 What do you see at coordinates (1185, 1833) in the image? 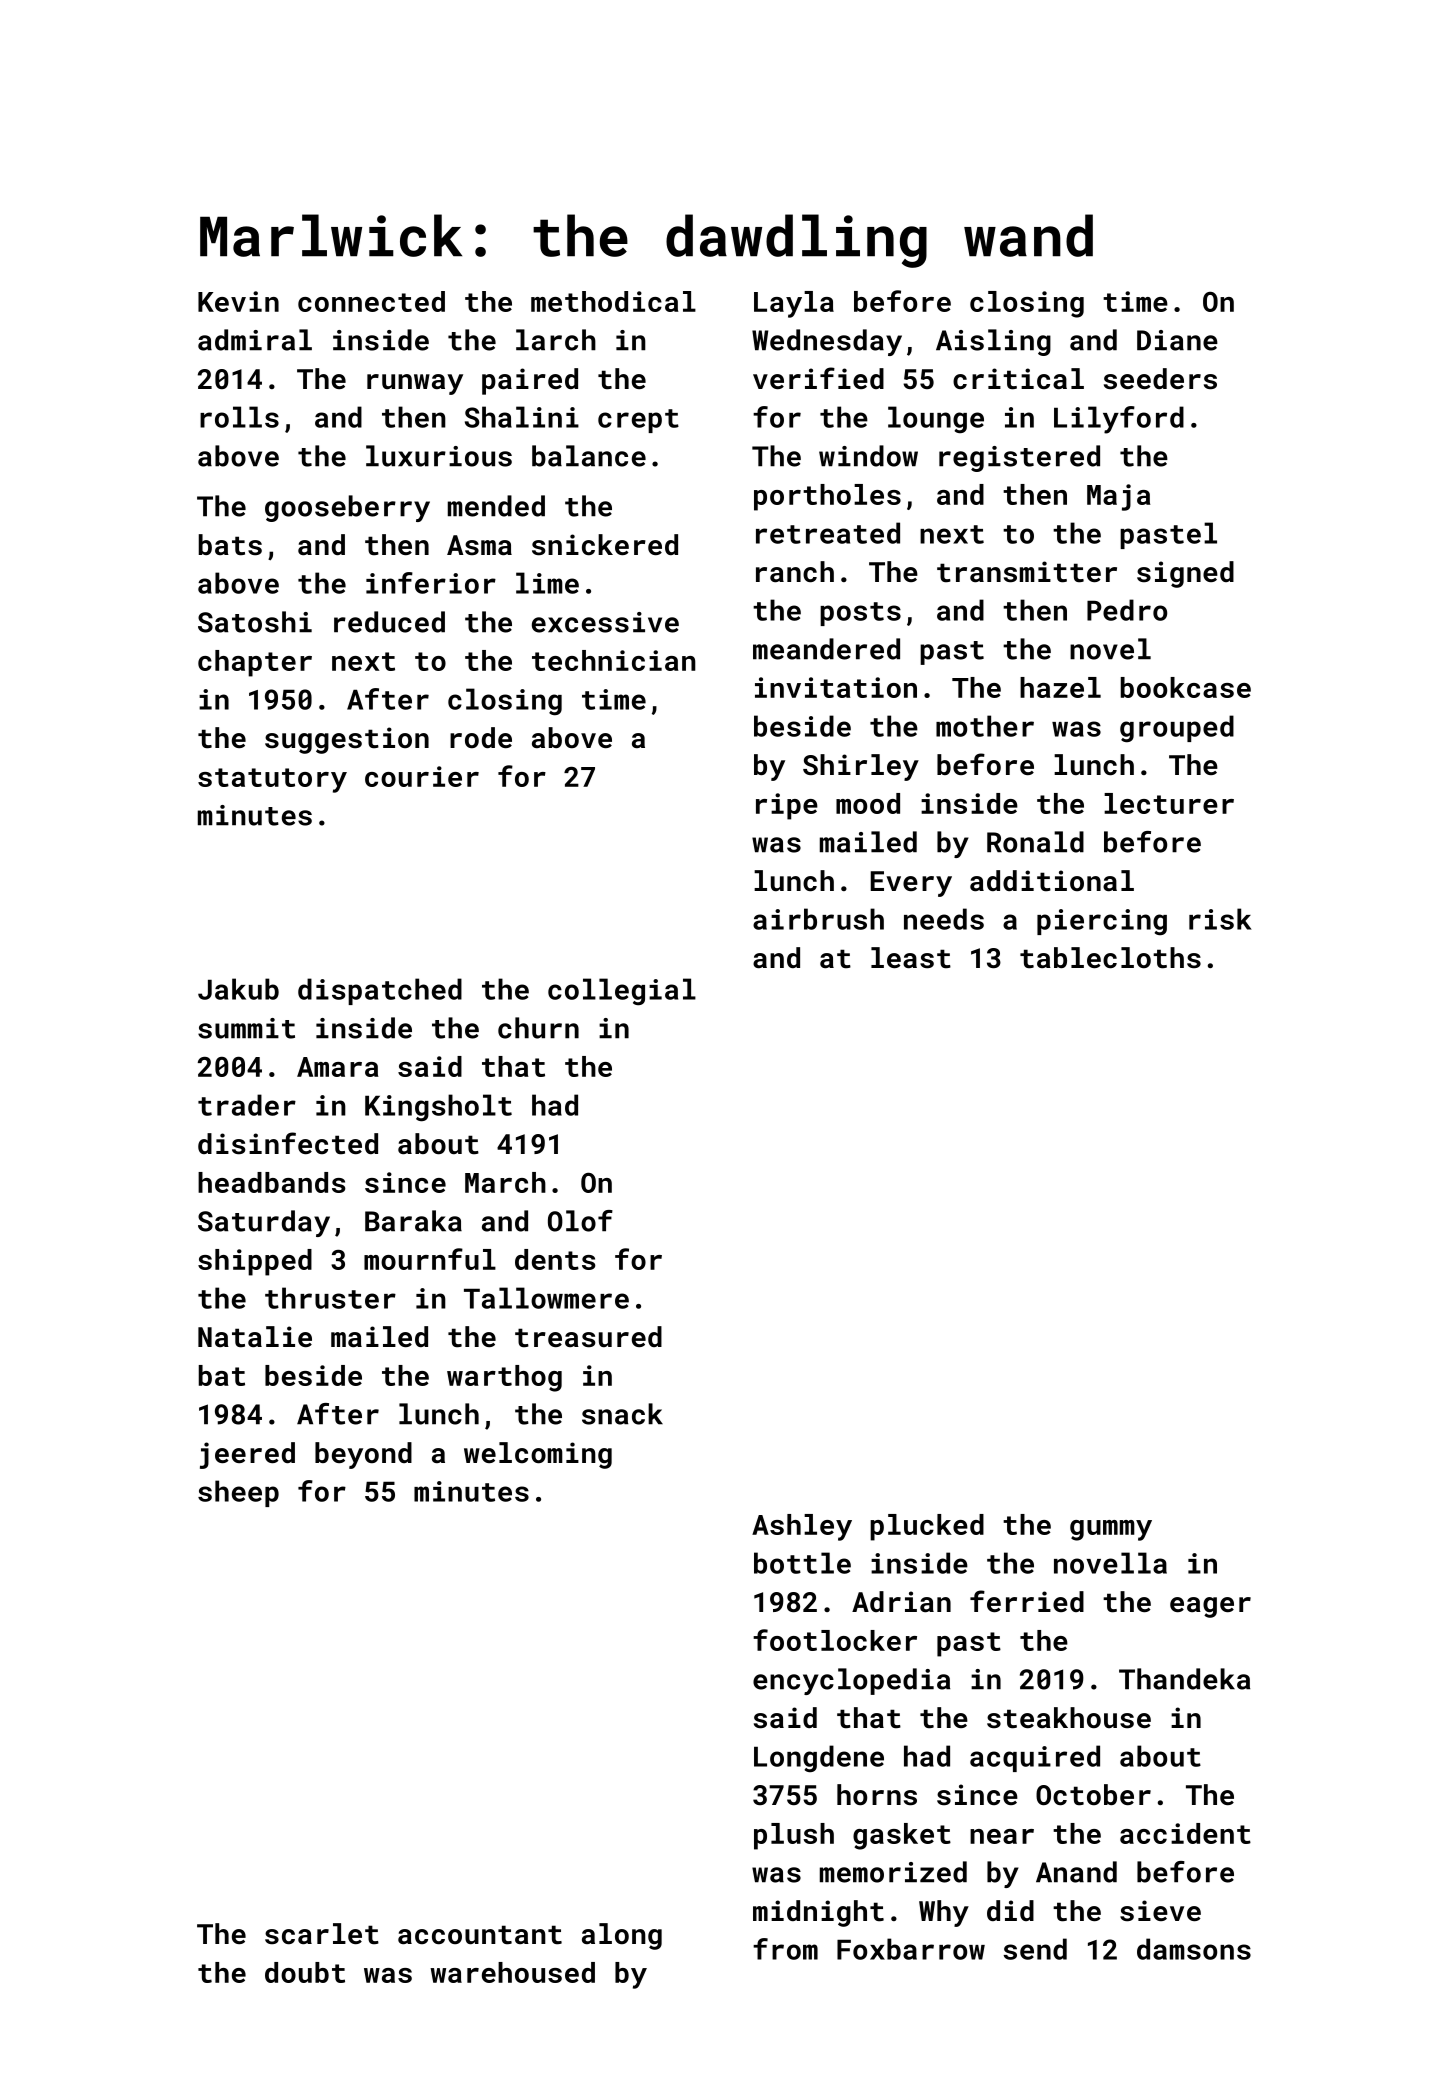
I see `accident` at bounding box center [1185, 1833].
